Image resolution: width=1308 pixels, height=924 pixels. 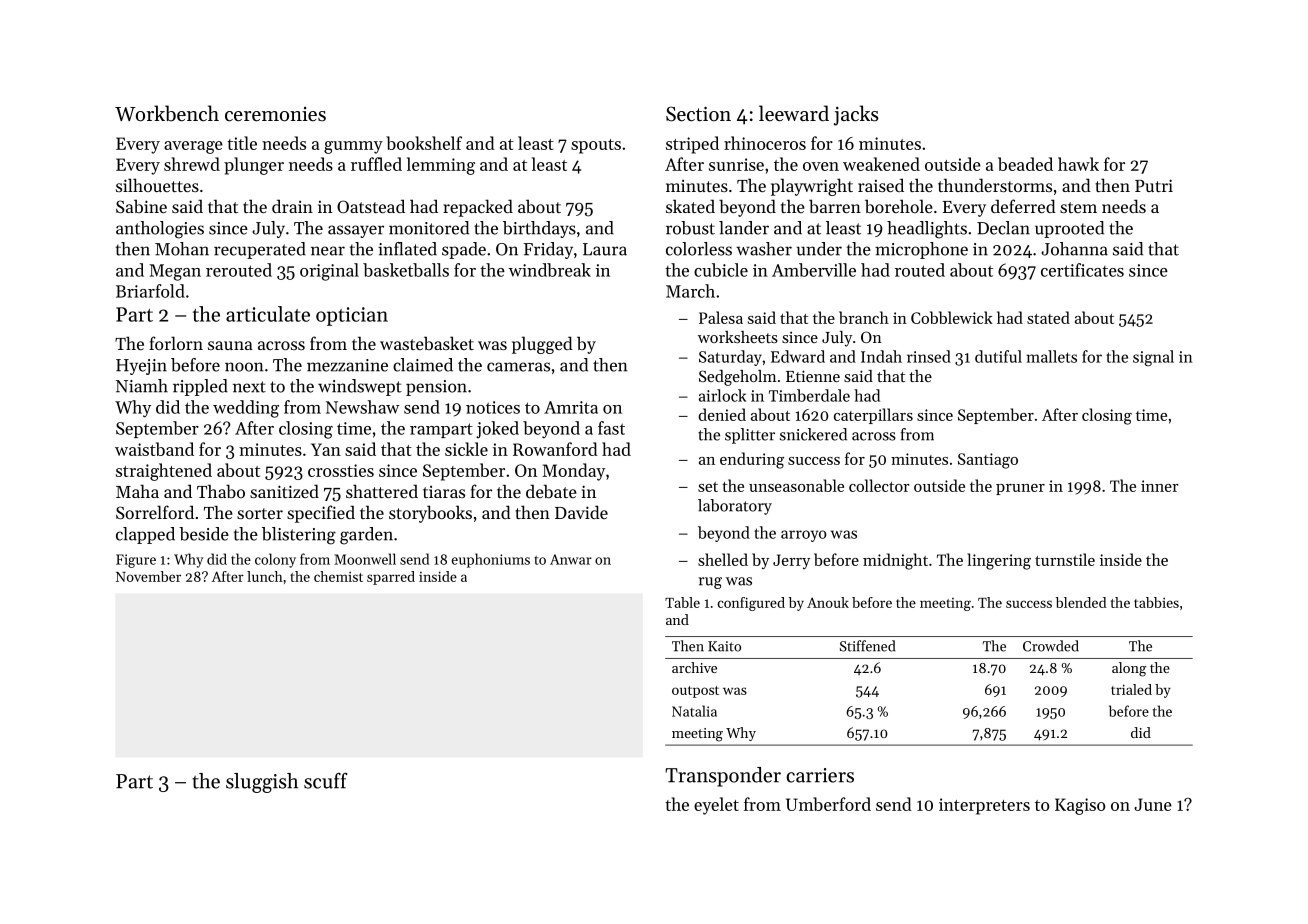 What do you see at coordinates (596, 146) in the screenshot?
I see `spouts` at bounding box center [596, 146].
